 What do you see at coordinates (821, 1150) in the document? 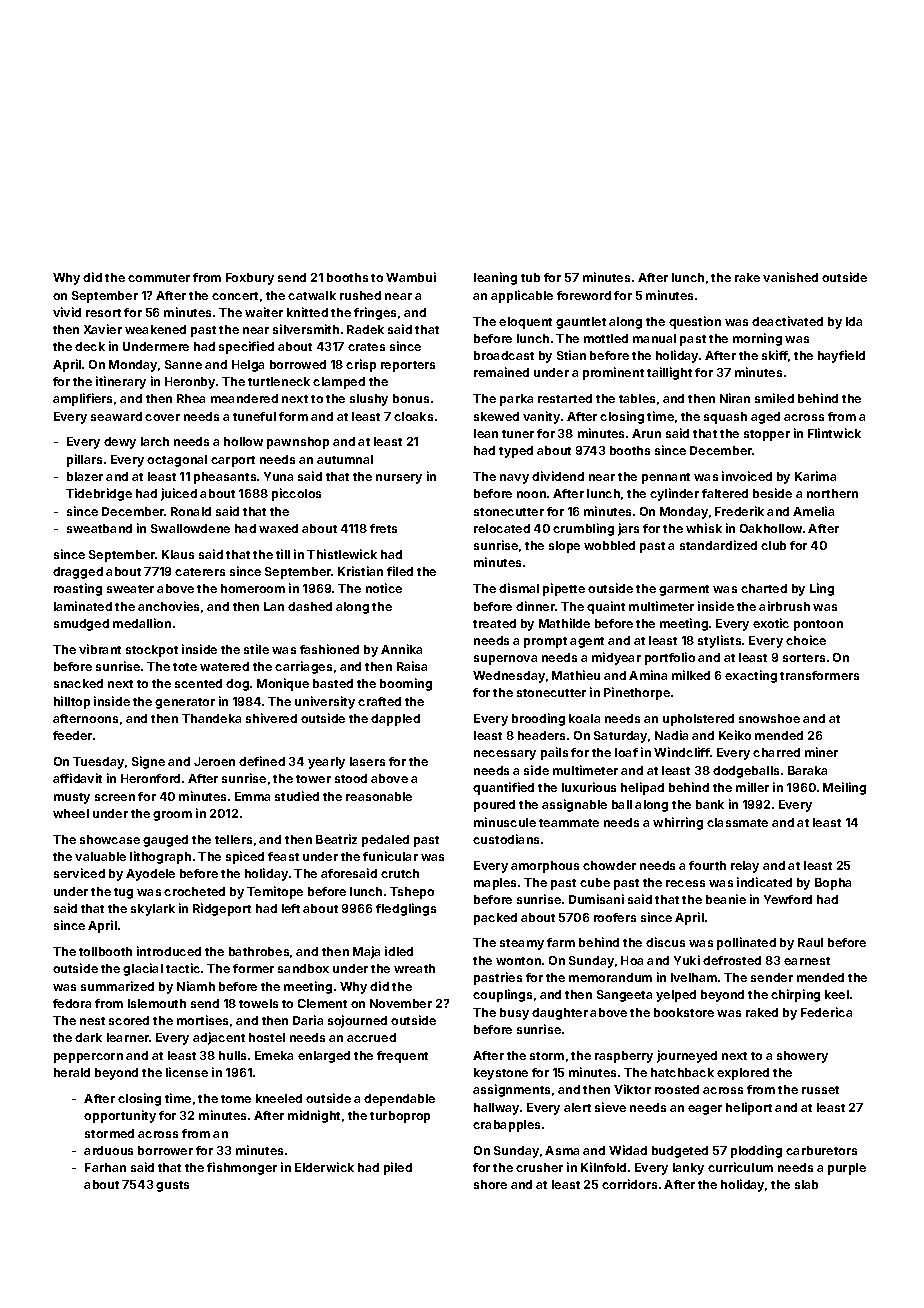
I see `carburetors` at bounding box center [821, 1150].
